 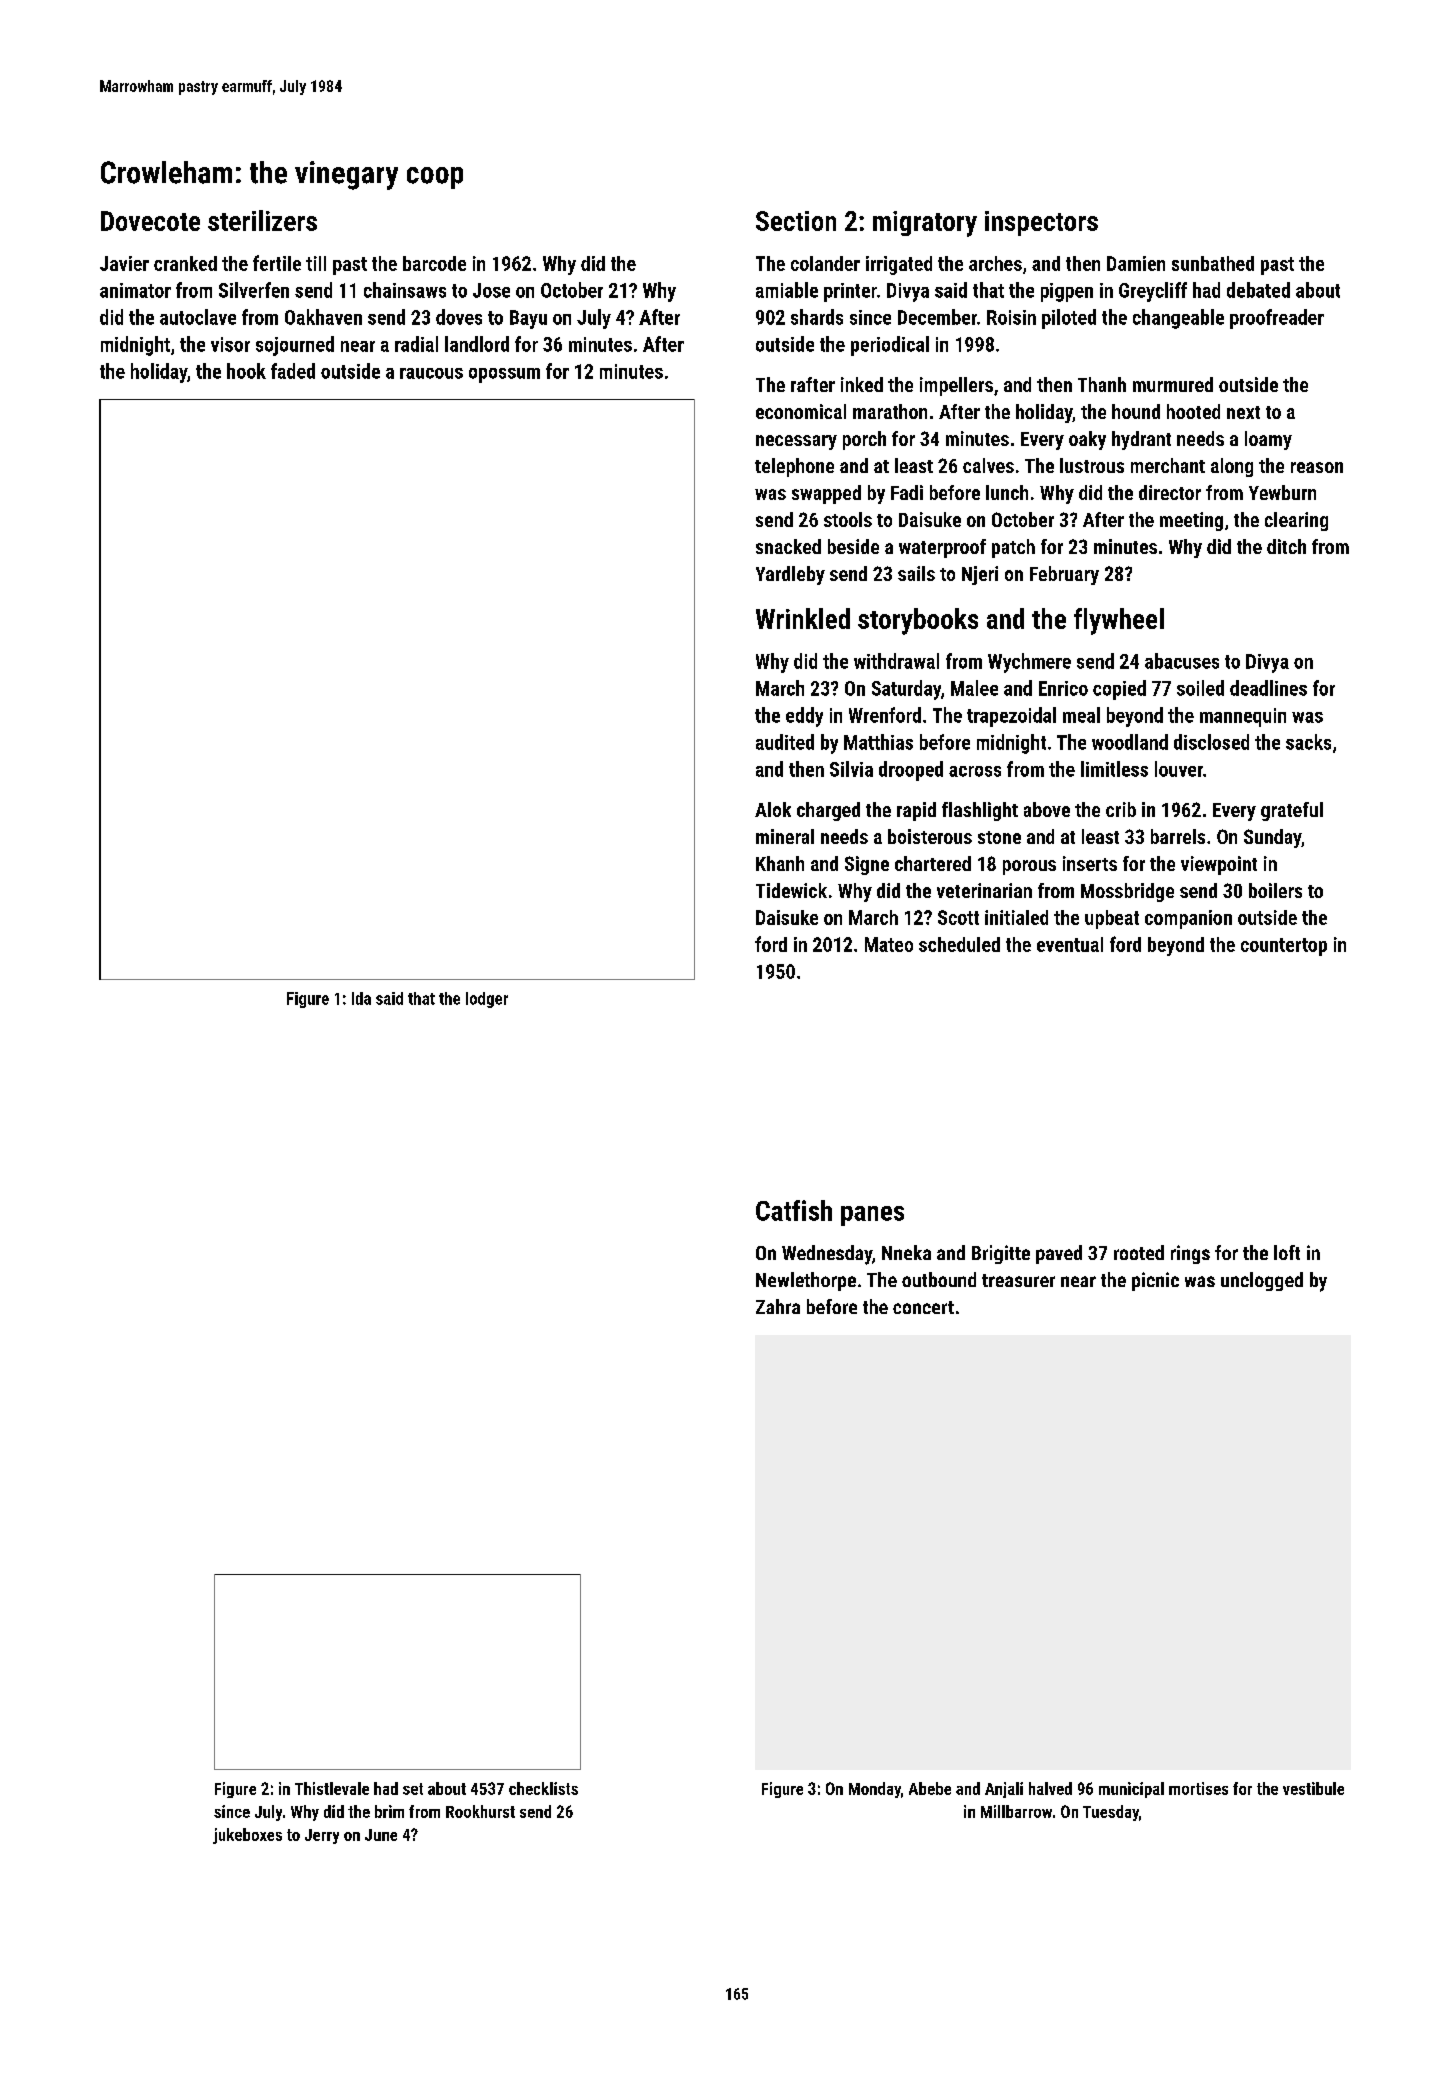 I want to click on Oakhaven, so click(x=323, y=317).
